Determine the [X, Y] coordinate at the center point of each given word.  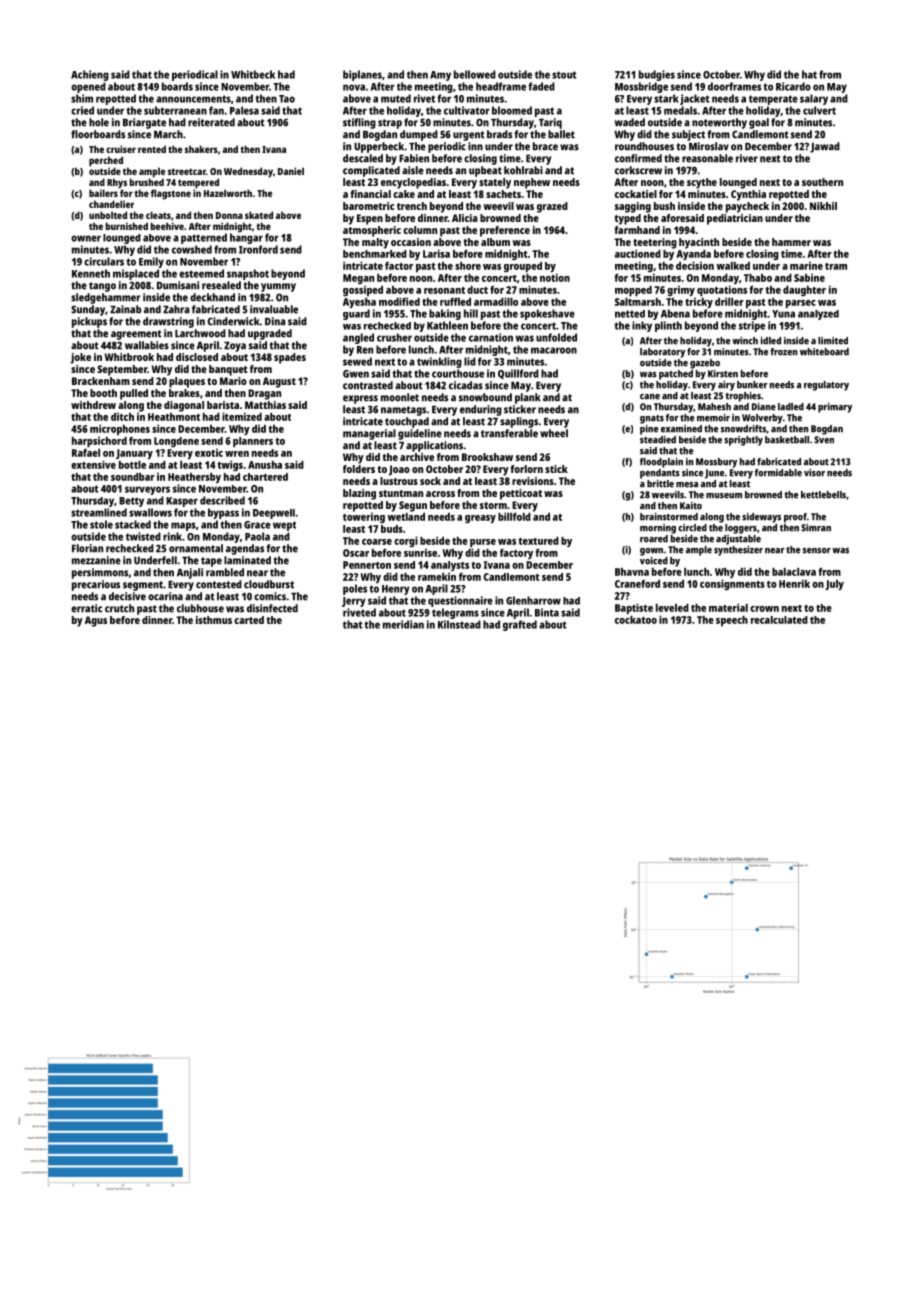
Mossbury [716, 463]
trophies [743, 397]
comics [270, 596]
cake [404, 194]
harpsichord [99, 442]
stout [564, 75]
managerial [369, 434]
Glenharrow [533, 600]
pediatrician [735, 219]
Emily [151, 262]
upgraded [270, 334]
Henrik [794, 583]
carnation [491, 337]
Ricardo [793, 86]
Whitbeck [253, 74]
